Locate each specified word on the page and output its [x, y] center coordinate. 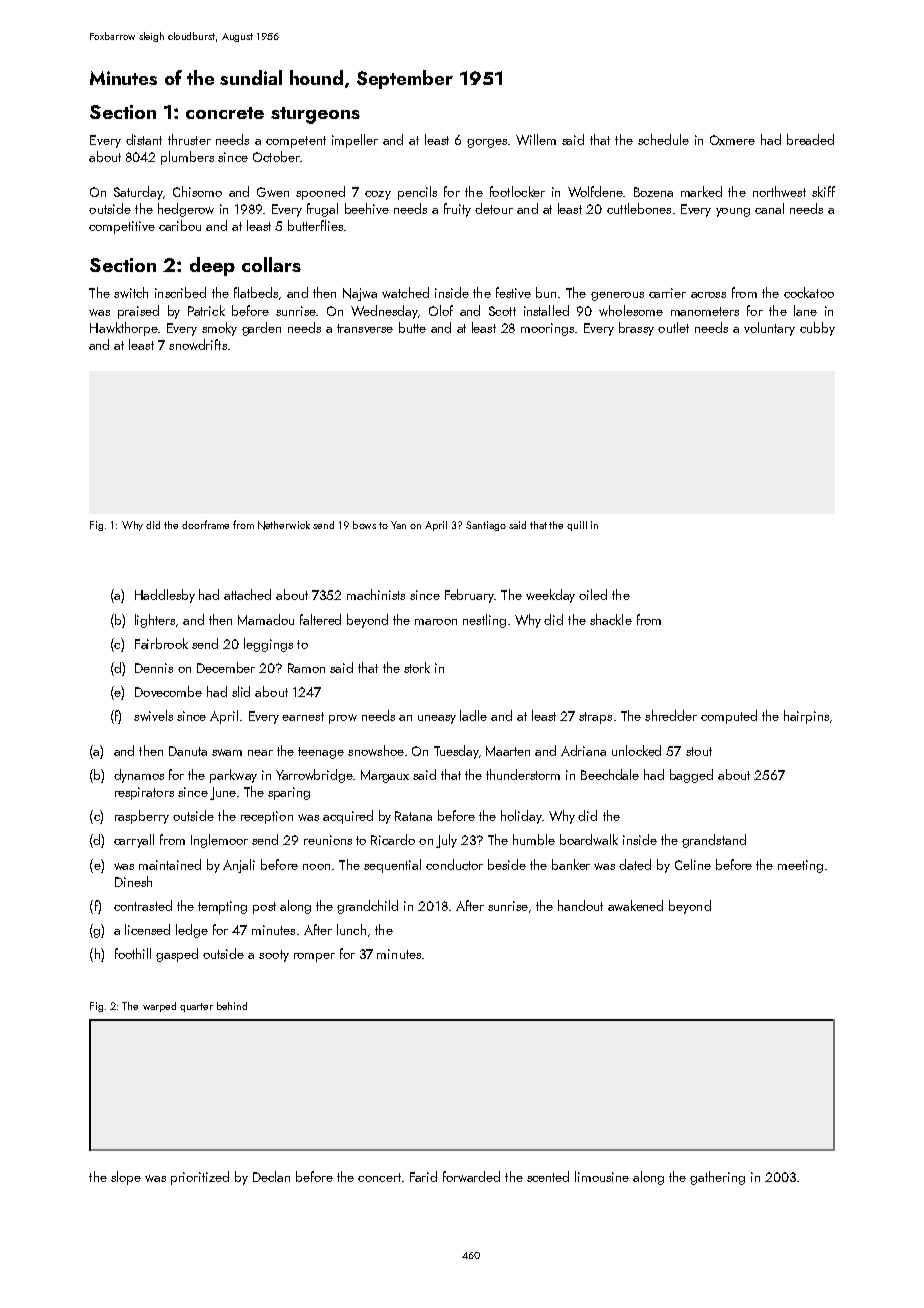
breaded [810, 139]
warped [159, 1007]
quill [577, 526]
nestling [484, 621]
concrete [225, 113]
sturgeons [315, 115]
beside [507, 864]
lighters [155, 621]
